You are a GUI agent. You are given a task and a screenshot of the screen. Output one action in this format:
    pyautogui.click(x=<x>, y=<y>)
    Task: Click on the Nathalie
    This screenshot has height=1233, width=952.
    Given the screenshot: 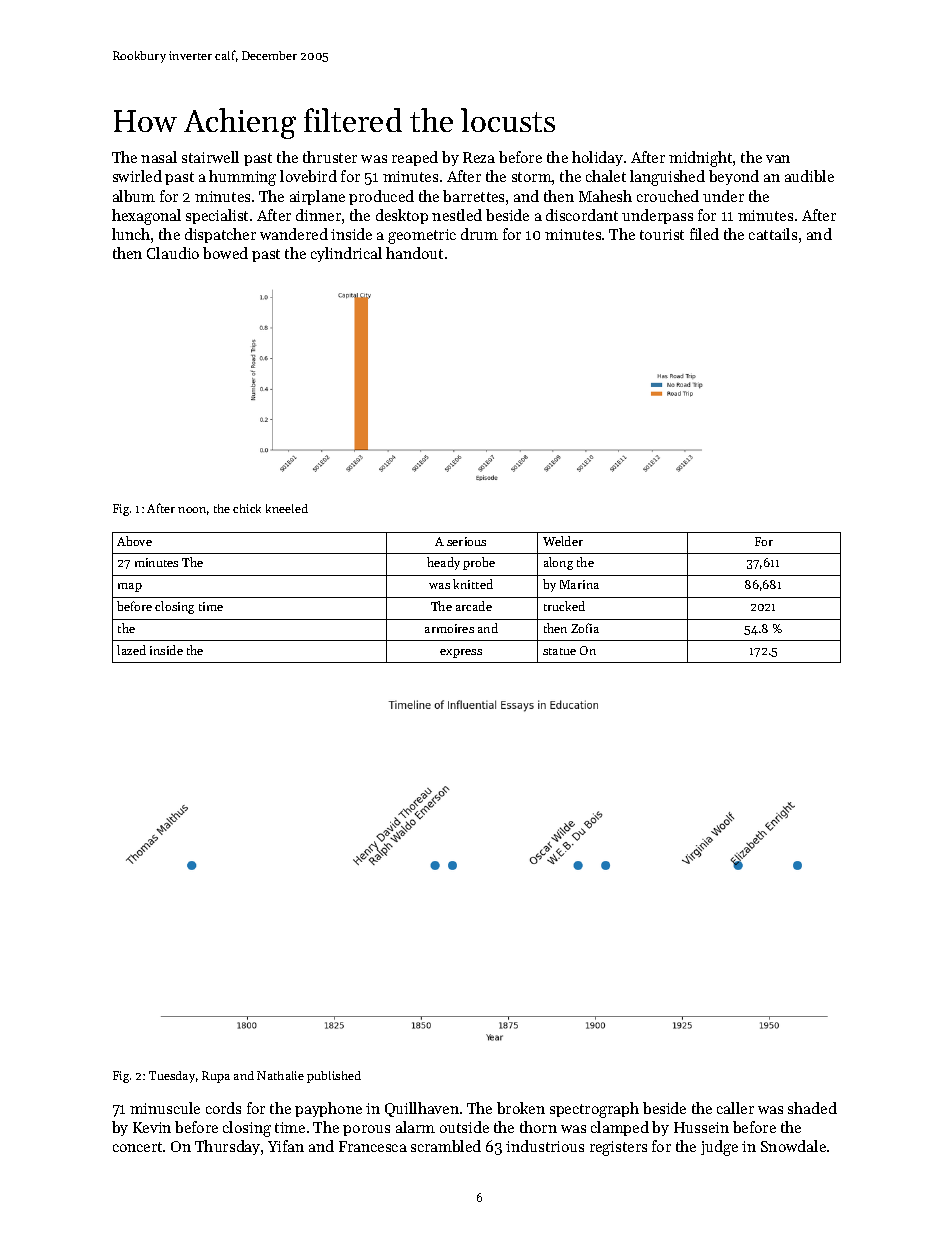 What is the action you would take?
    pyautogui.click(x=280, y=1075)
